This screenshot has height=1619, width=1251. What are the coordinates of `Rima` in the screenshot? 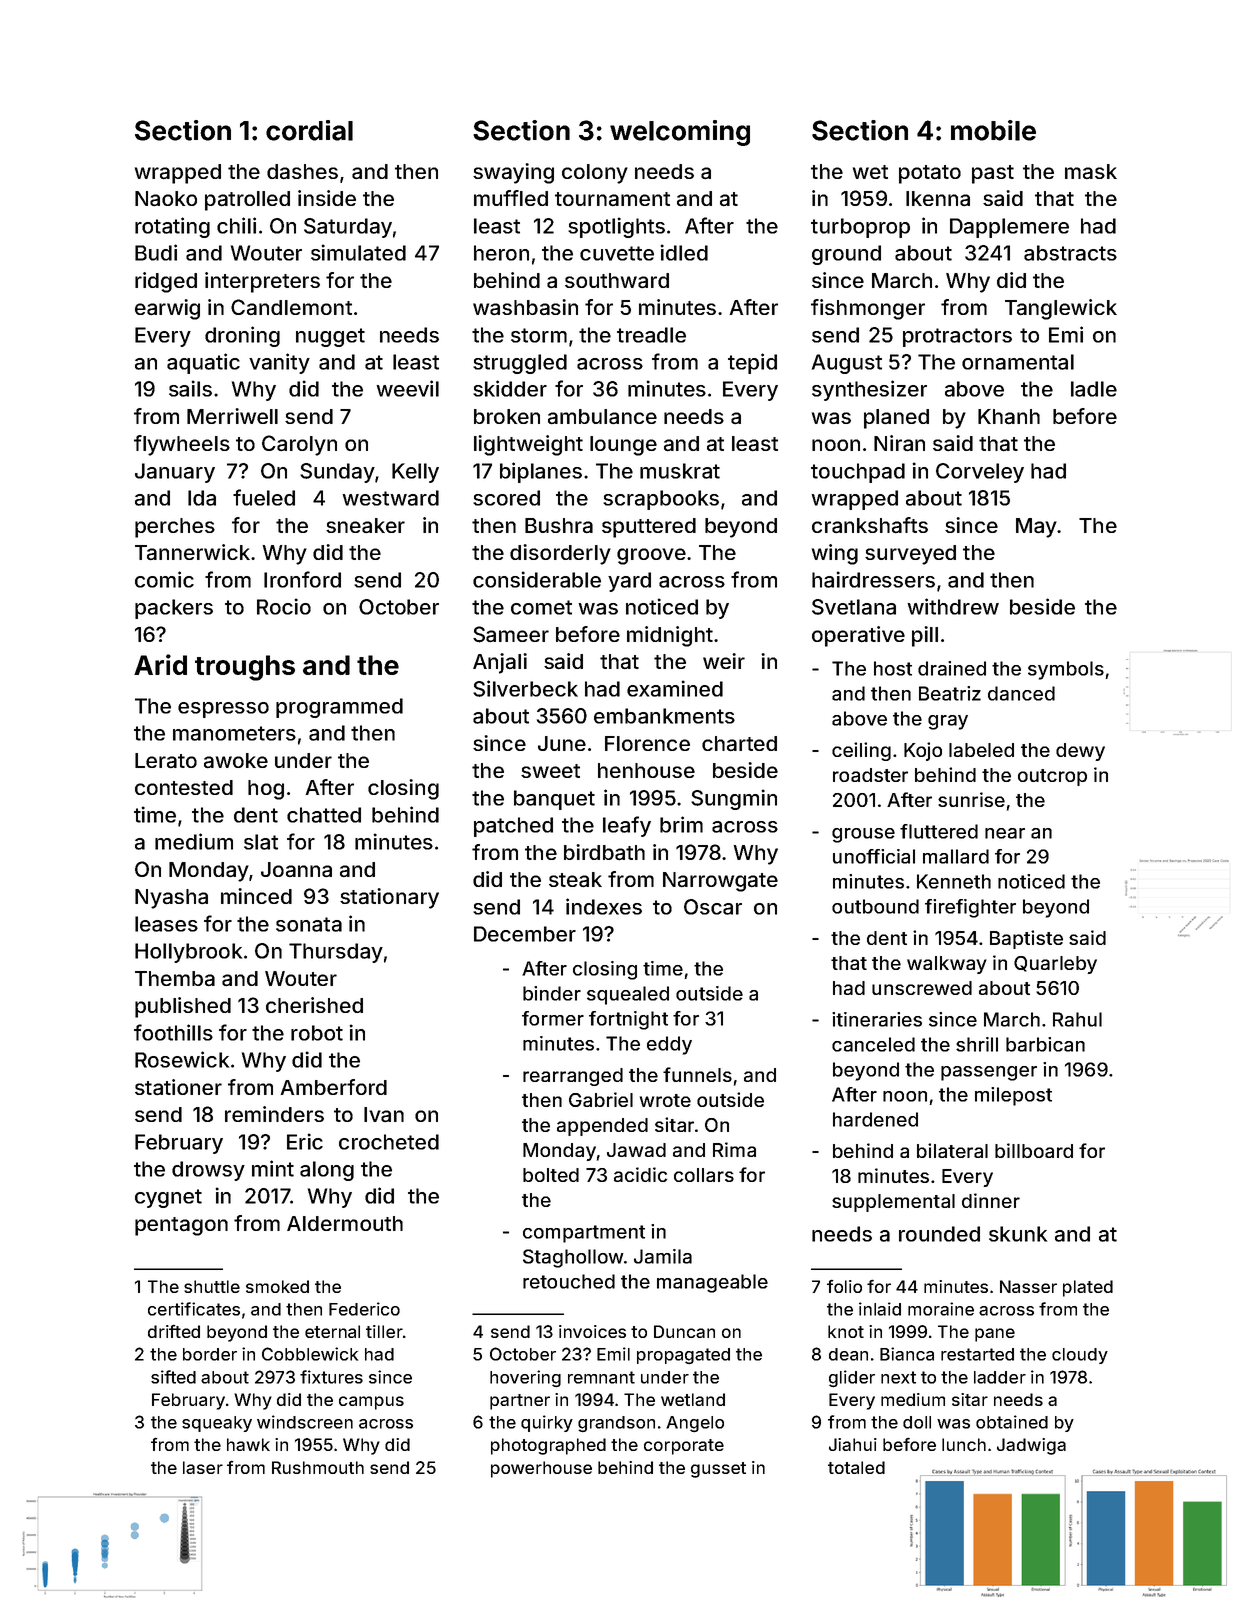 It's located at (734, 1149).
